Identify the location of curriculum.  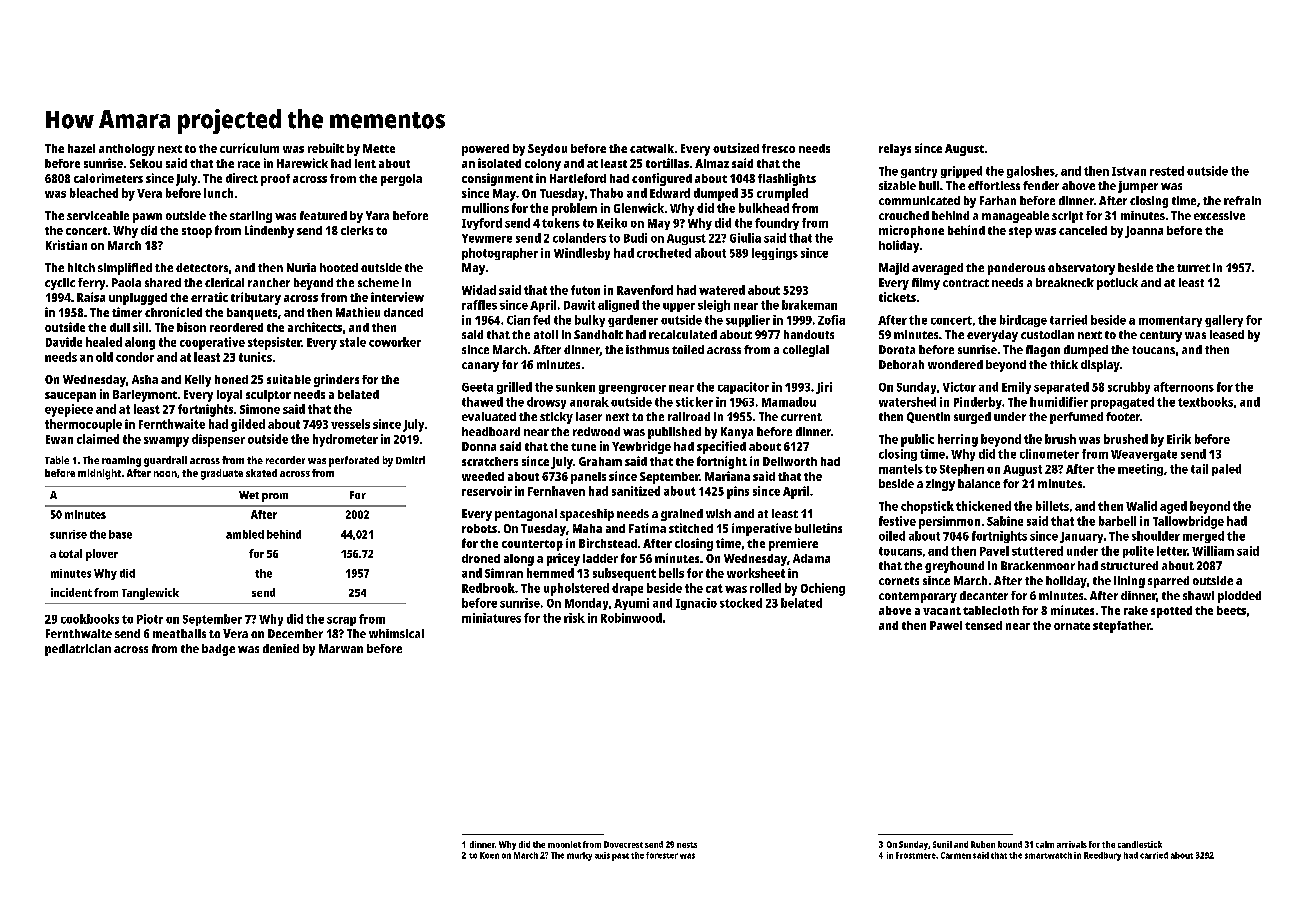
(249, 148).
